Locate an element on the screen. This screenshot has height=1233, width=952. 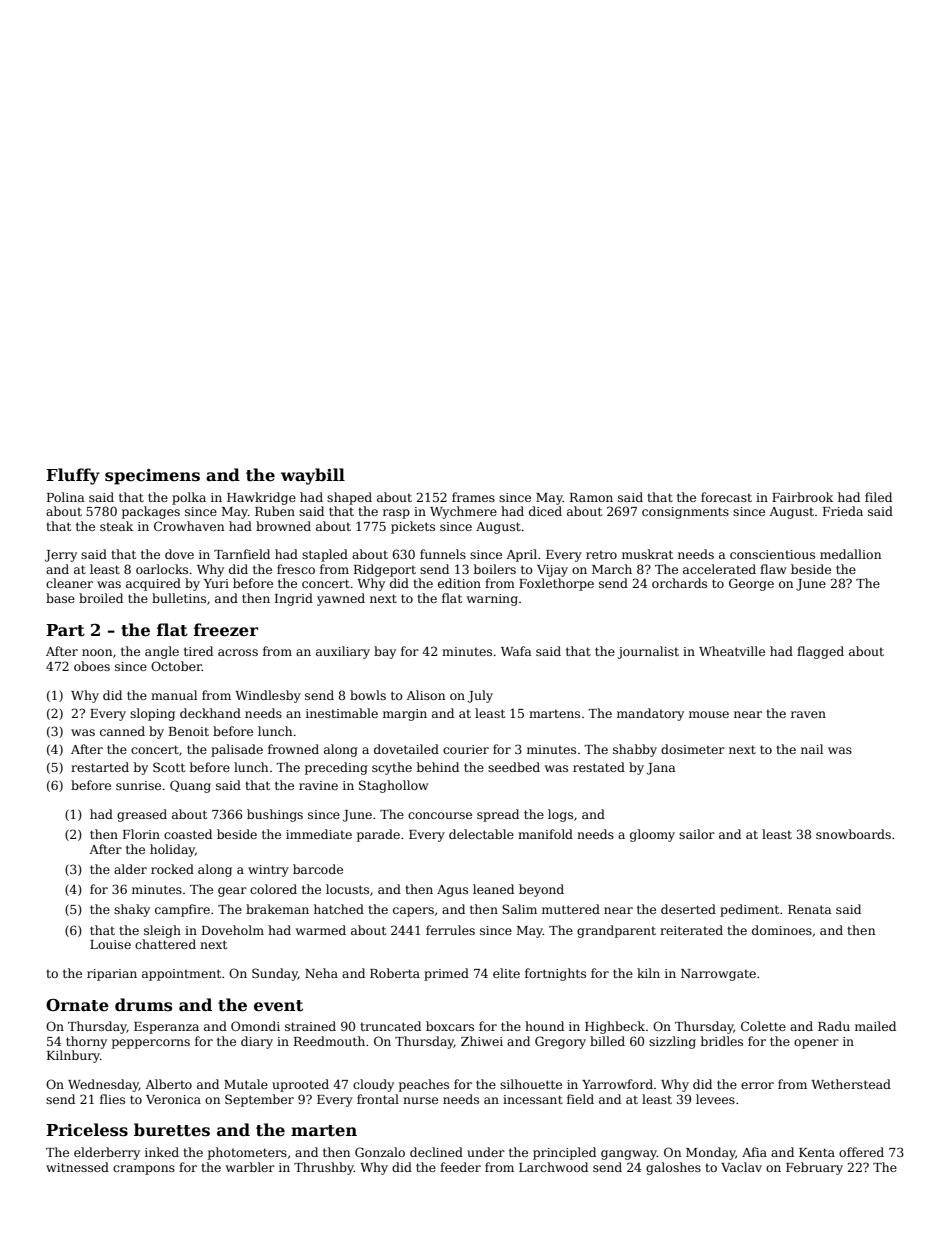
deserted is located at coordinates (688, 909).
